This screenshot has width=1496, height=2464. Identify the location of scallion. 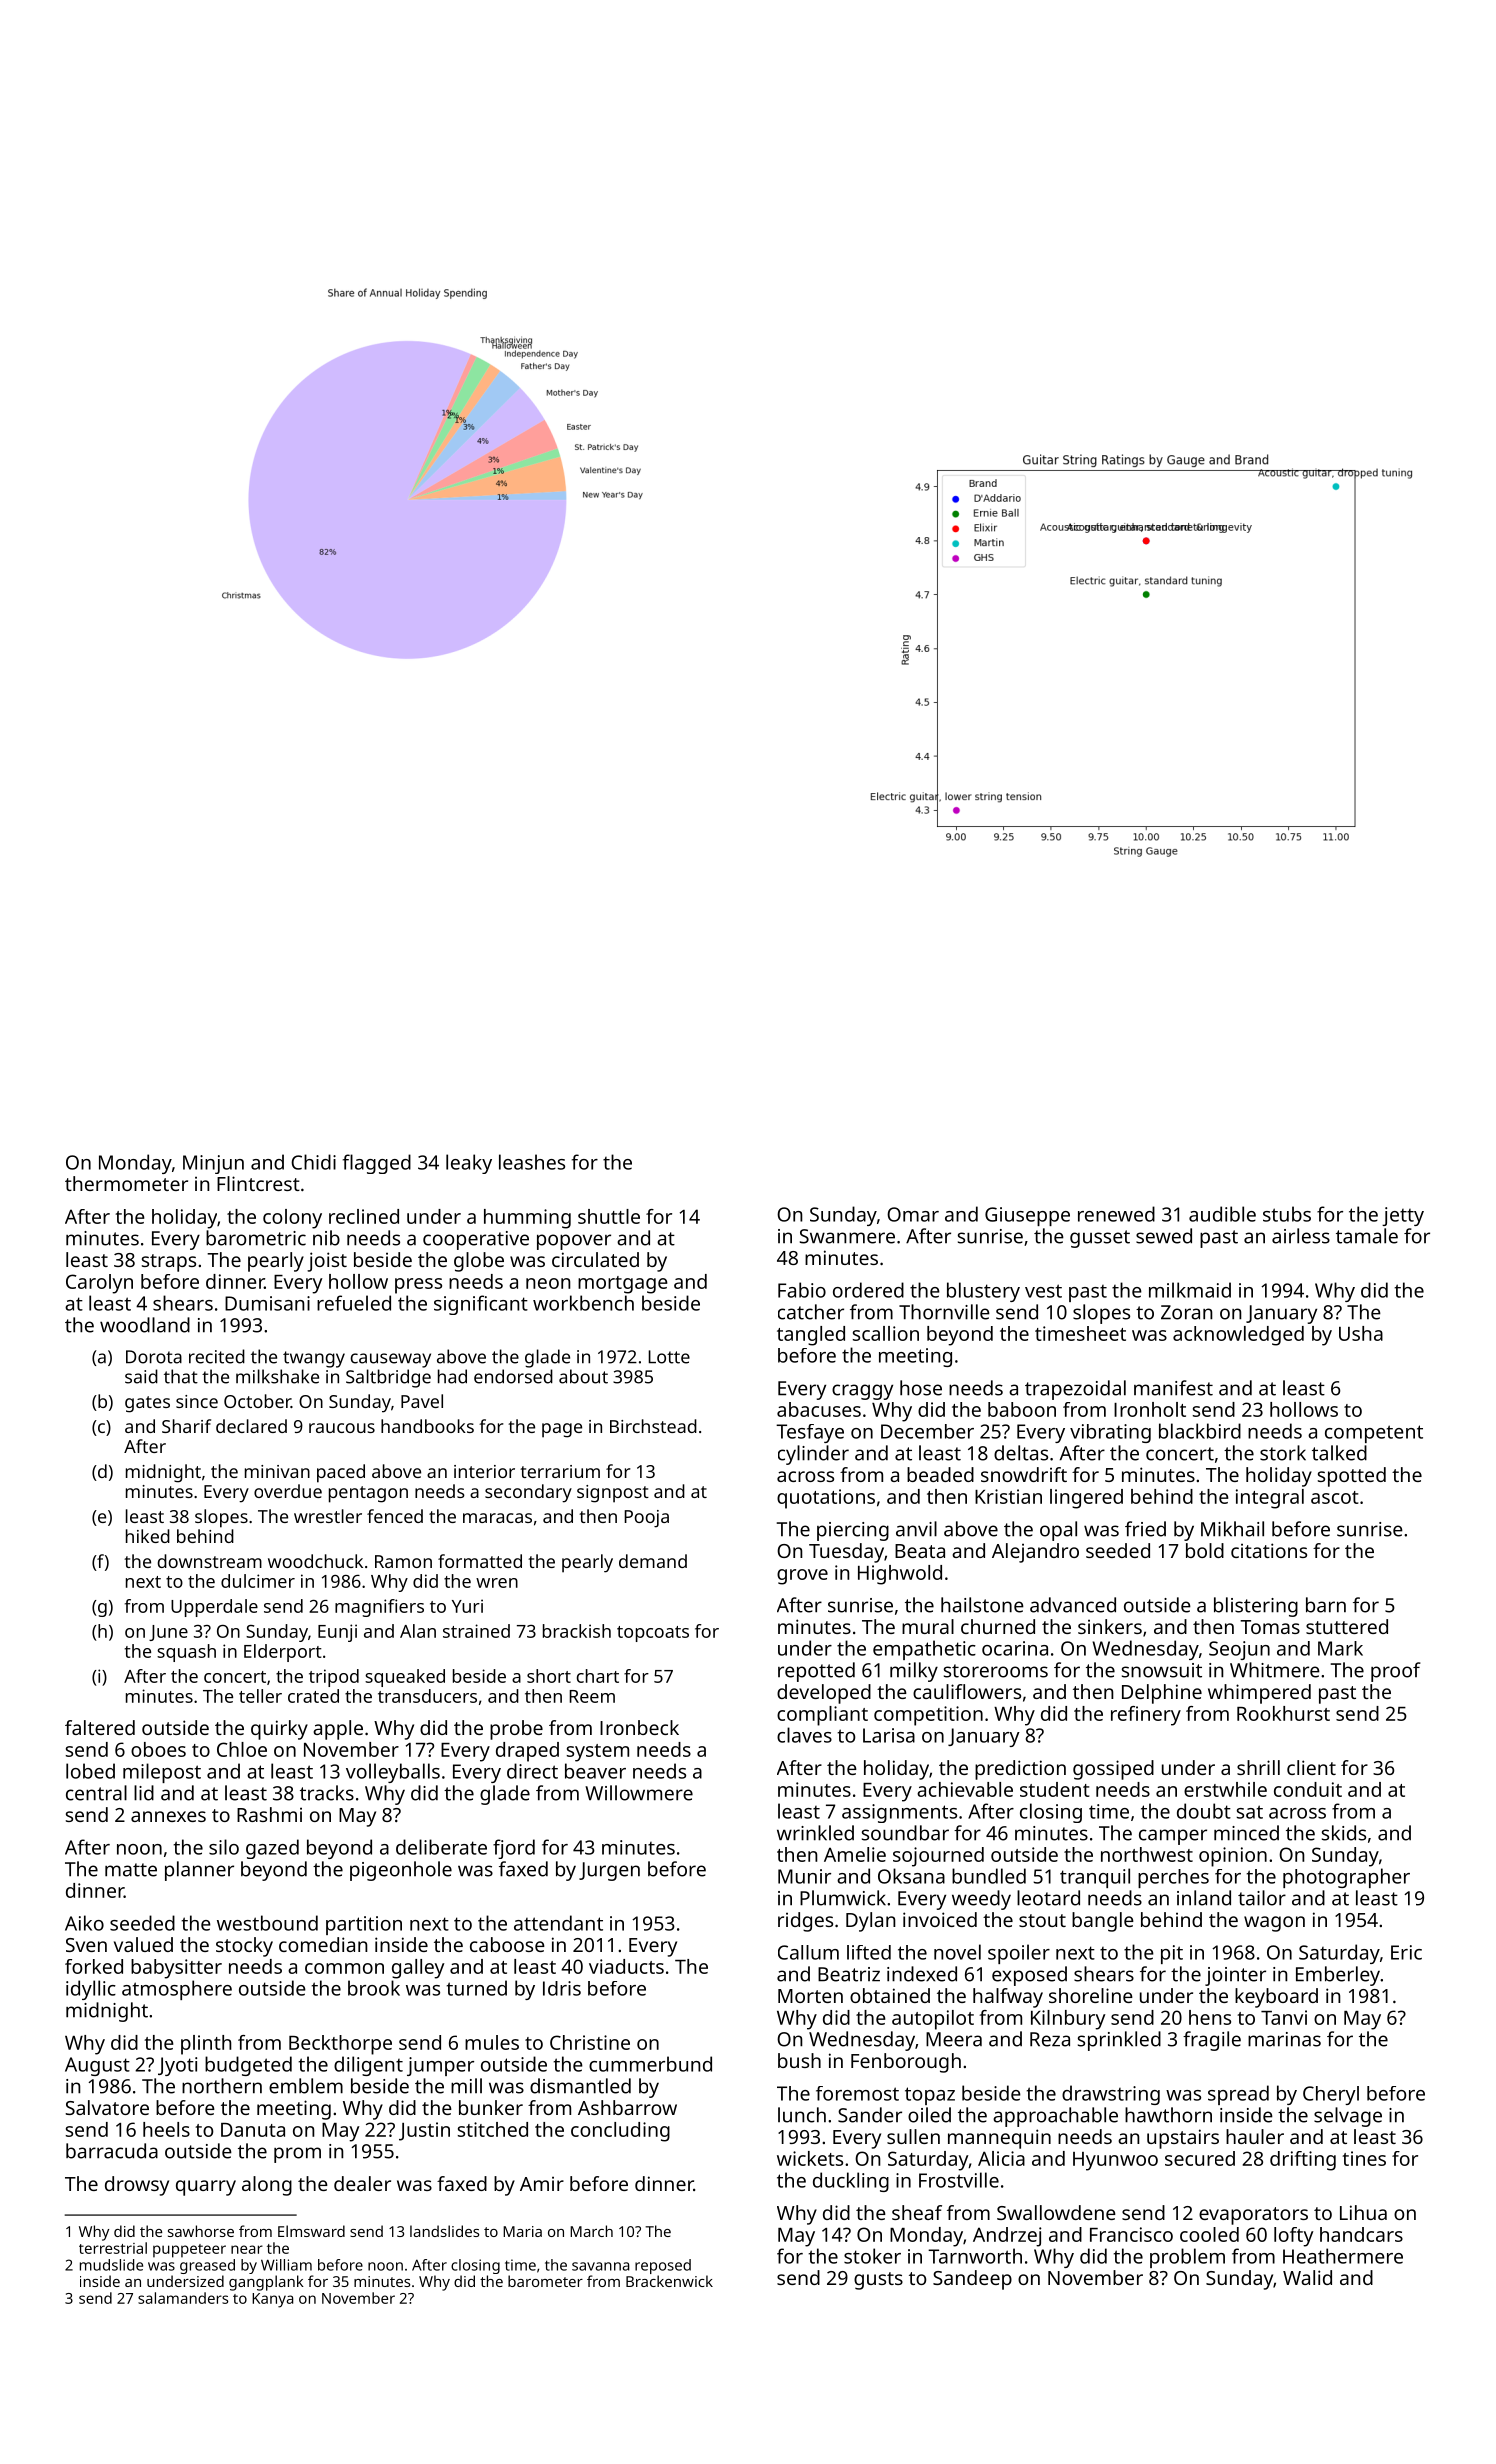
(886, 1333).
